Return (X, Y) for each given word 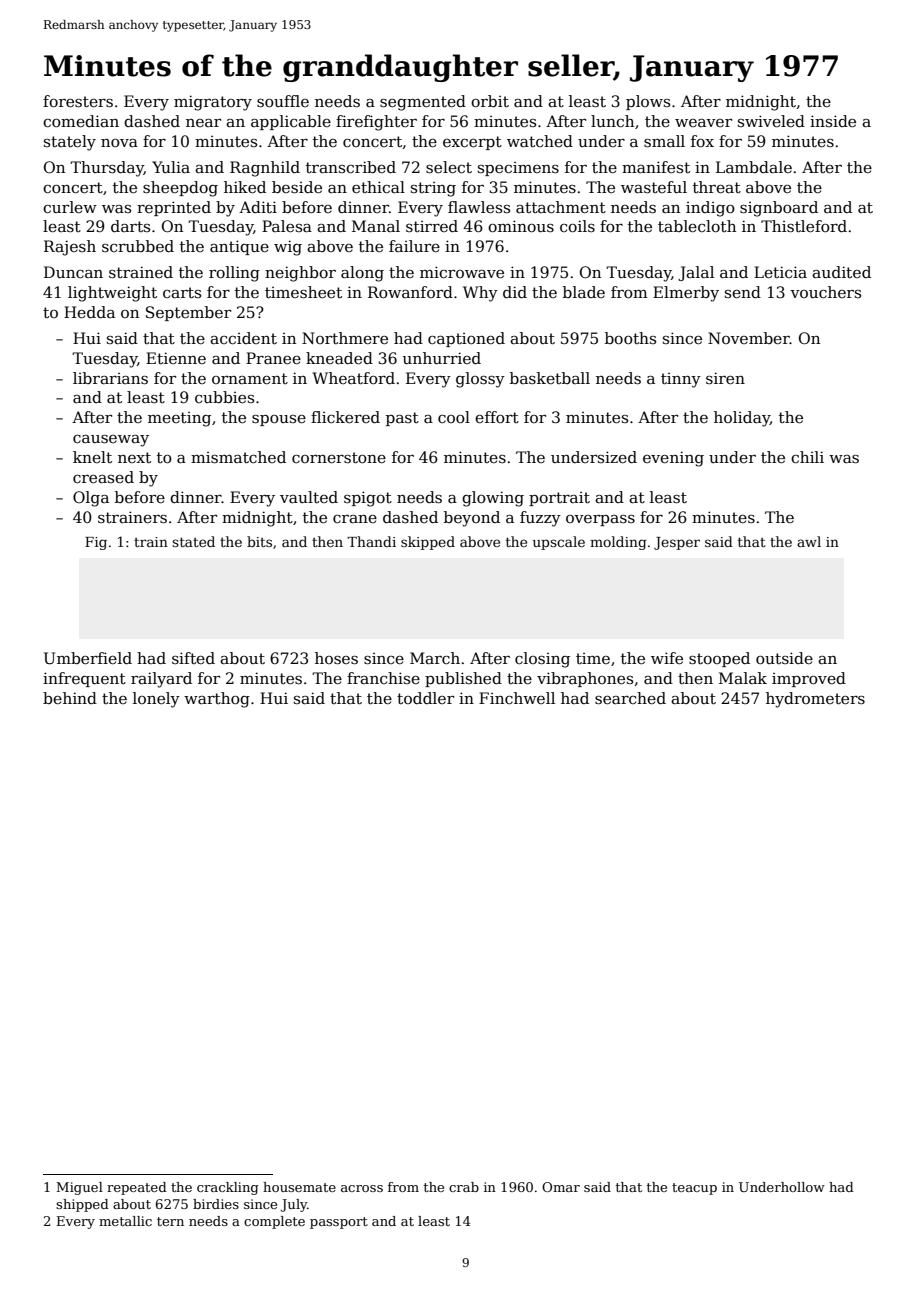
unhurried (442, 358)
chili (807, 457)
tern (170, 1221)
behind (70, 698)
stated (193, 541)
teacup (694, 1189)
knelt (92, 457)
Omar (561, 1187)
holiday (742, 419)
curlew (70, 207)
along (362, 274)
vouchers (825, 292)
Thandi (371, 541)
